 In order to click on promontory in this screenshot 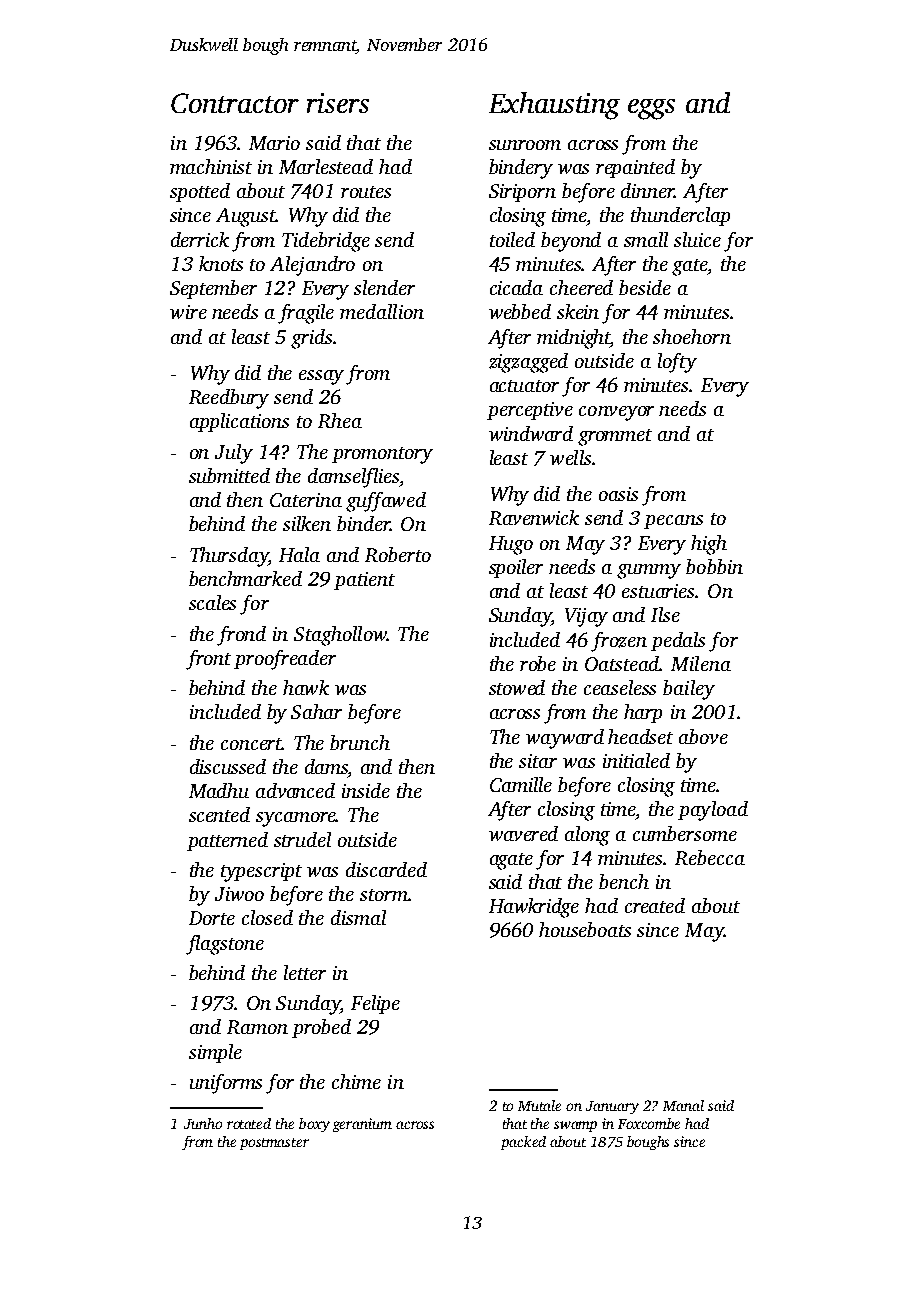, I will do `click(382, 455)`.
